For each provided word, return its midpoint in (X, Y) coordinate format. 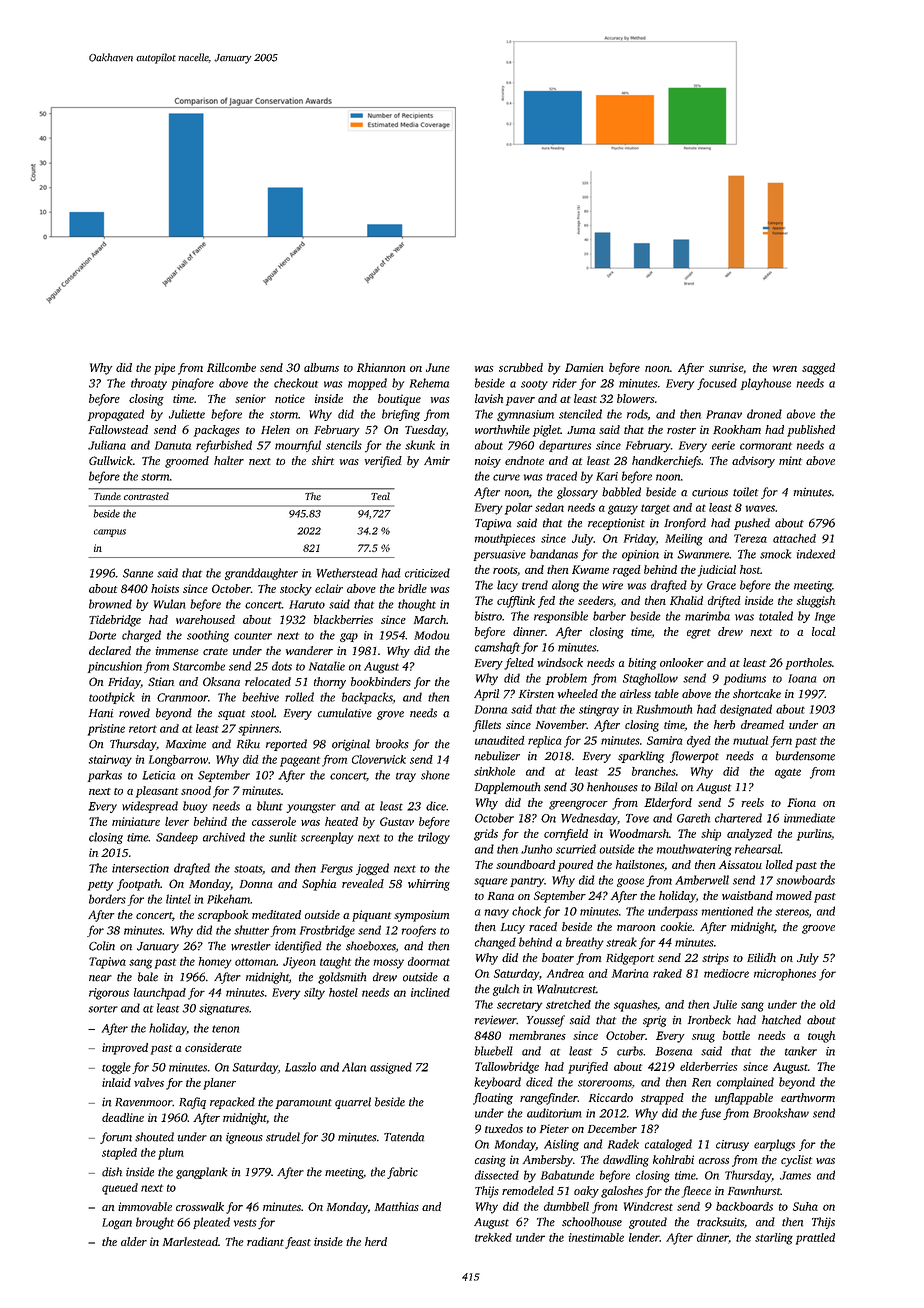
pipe (164, 369)
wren (785, 369)
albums (321, 367)
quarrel (353, 1103)
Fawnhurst (754, 1190)
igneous (244, 1138)
